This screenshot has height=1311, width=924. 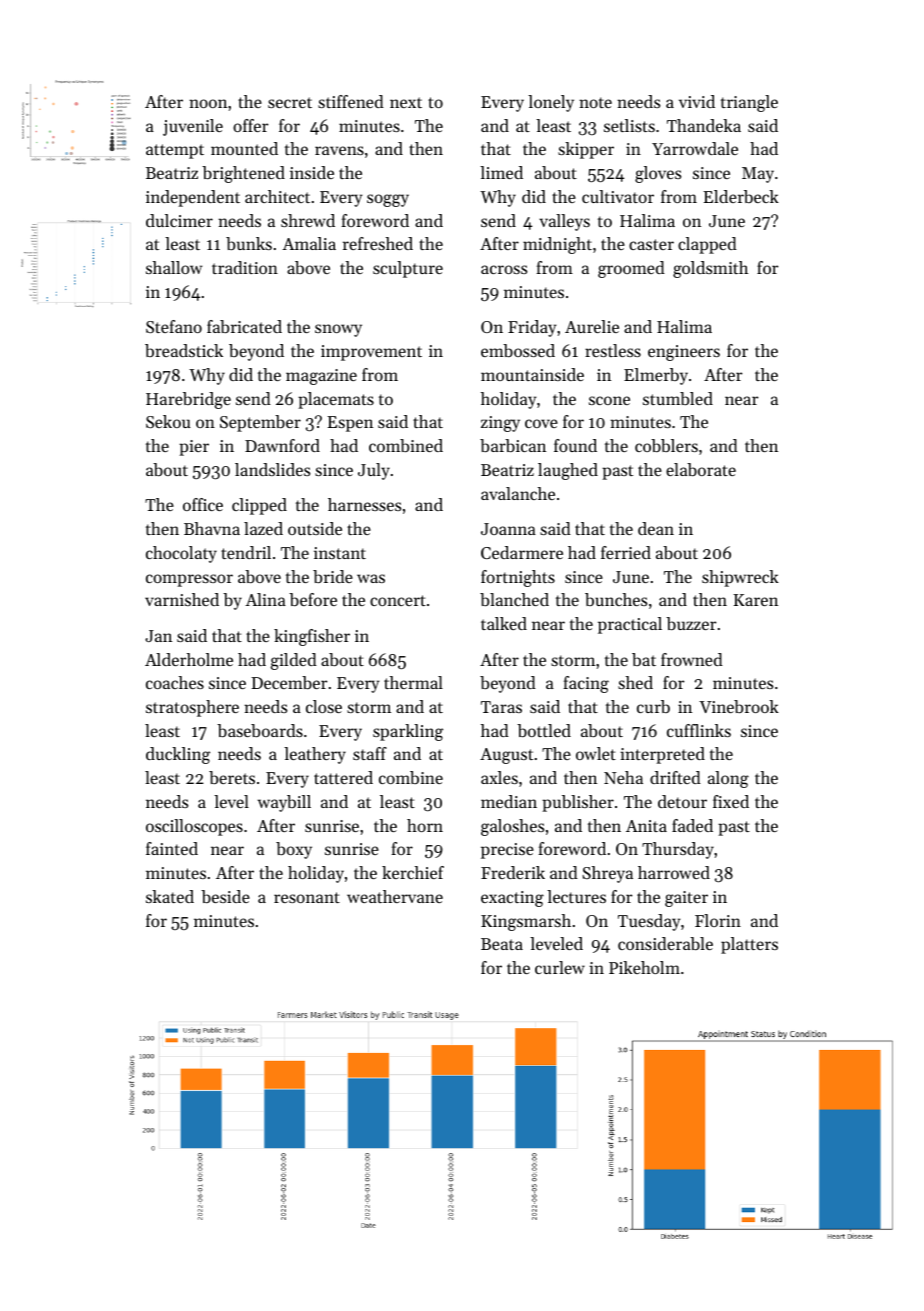 What do you see at coordinates (509, 801) in the screenshot?
I see `median` at bounding box center [509, 801].
